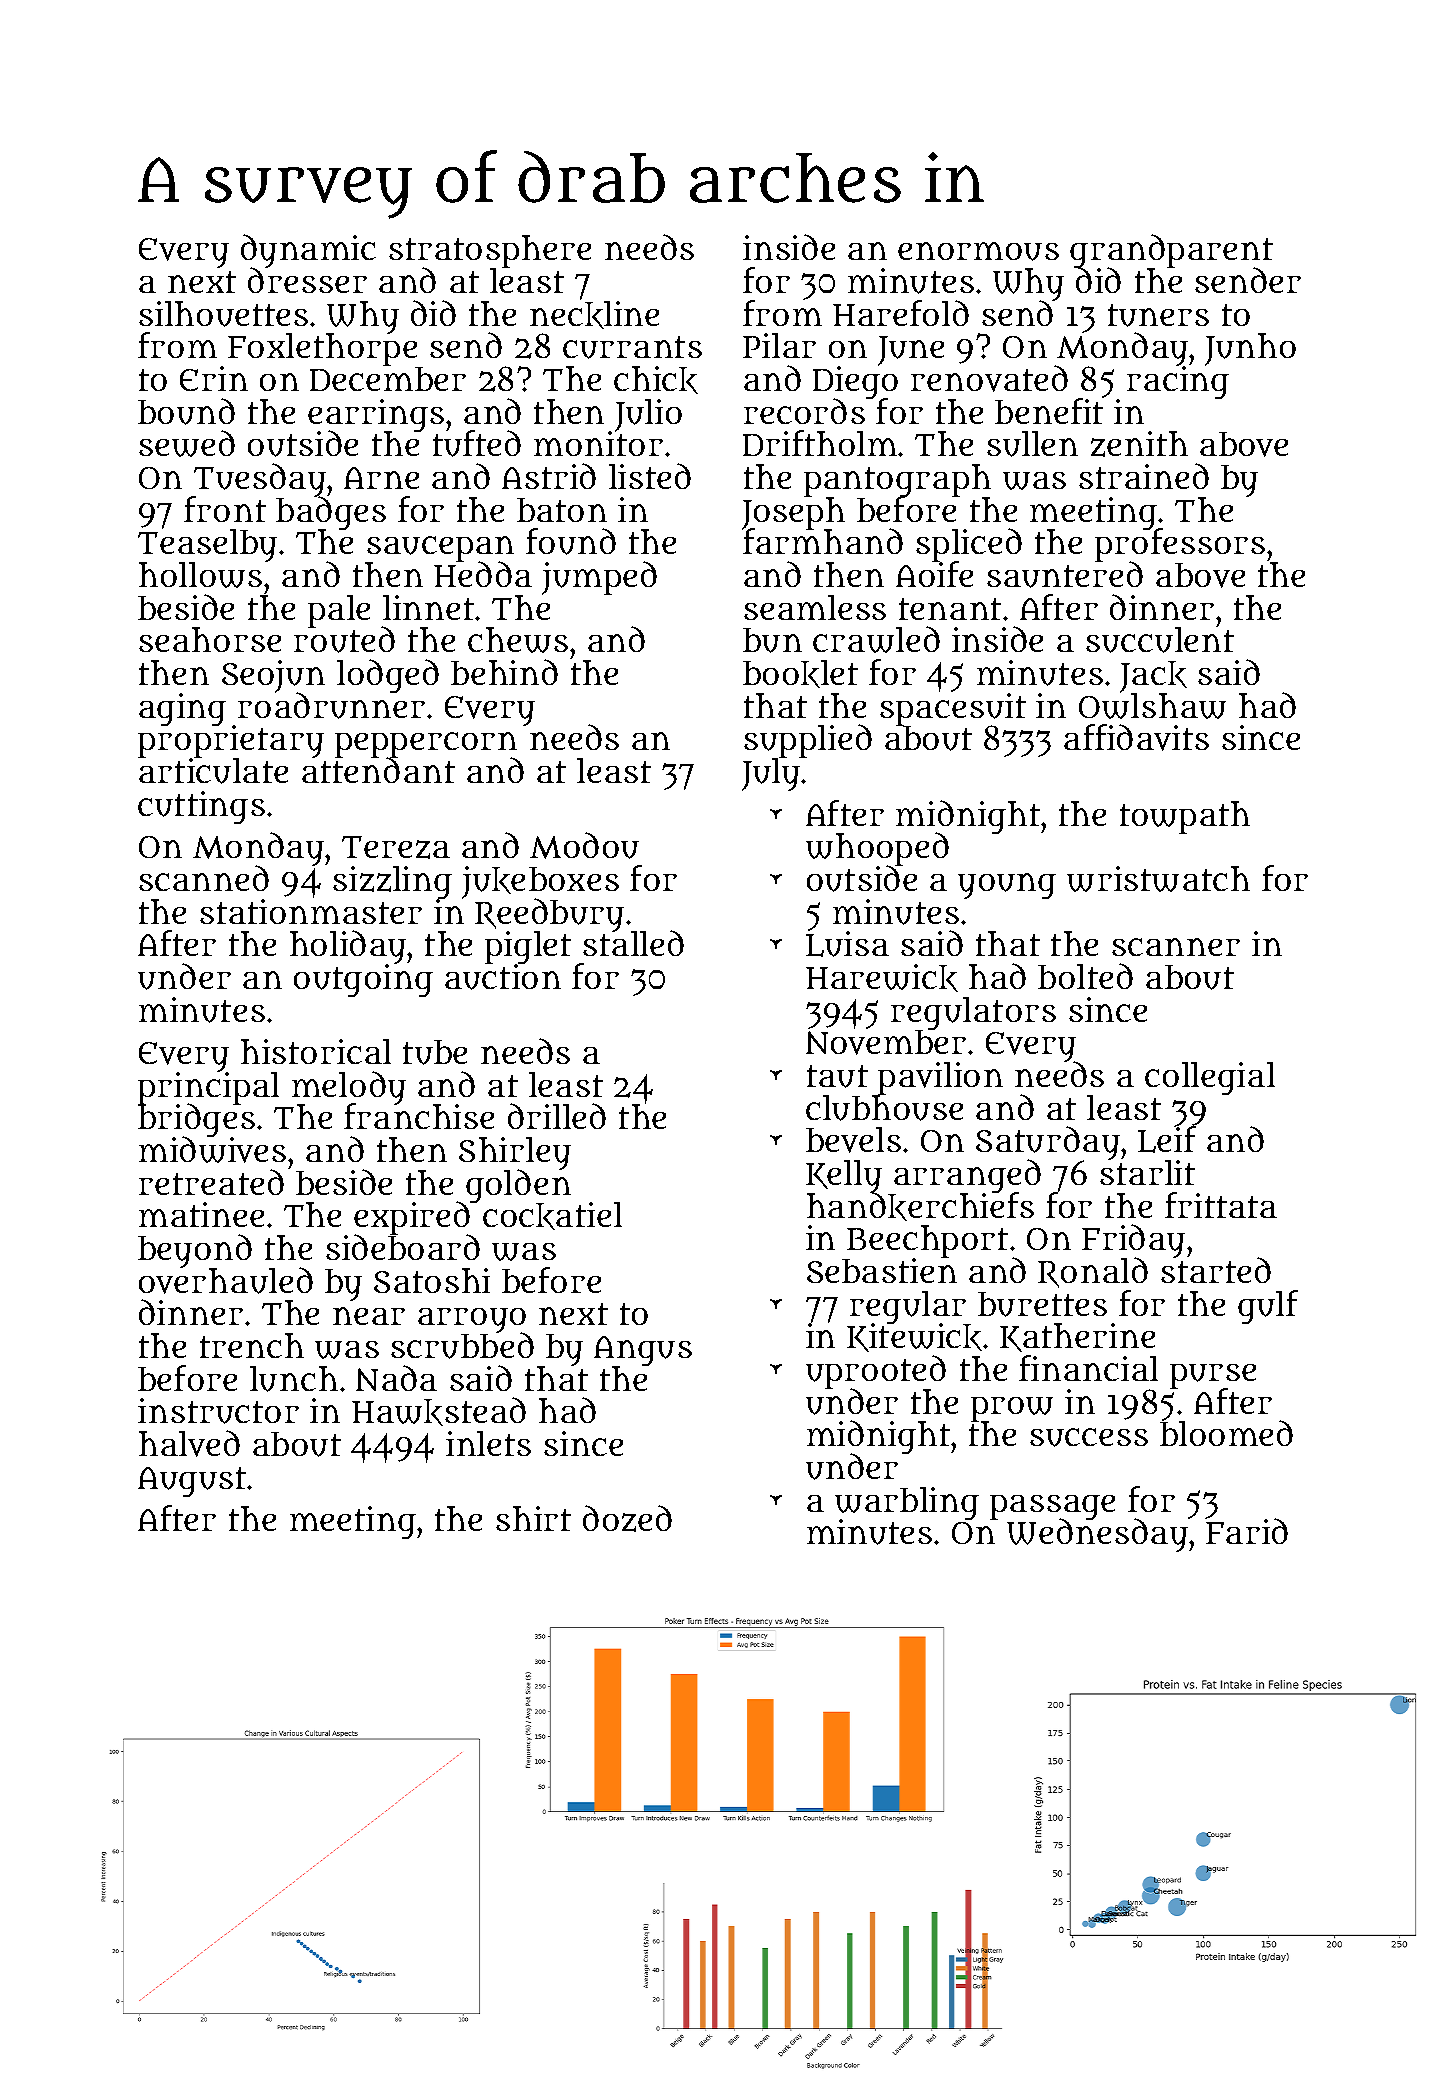  I want to click on dozed, so click(627, 1518).
